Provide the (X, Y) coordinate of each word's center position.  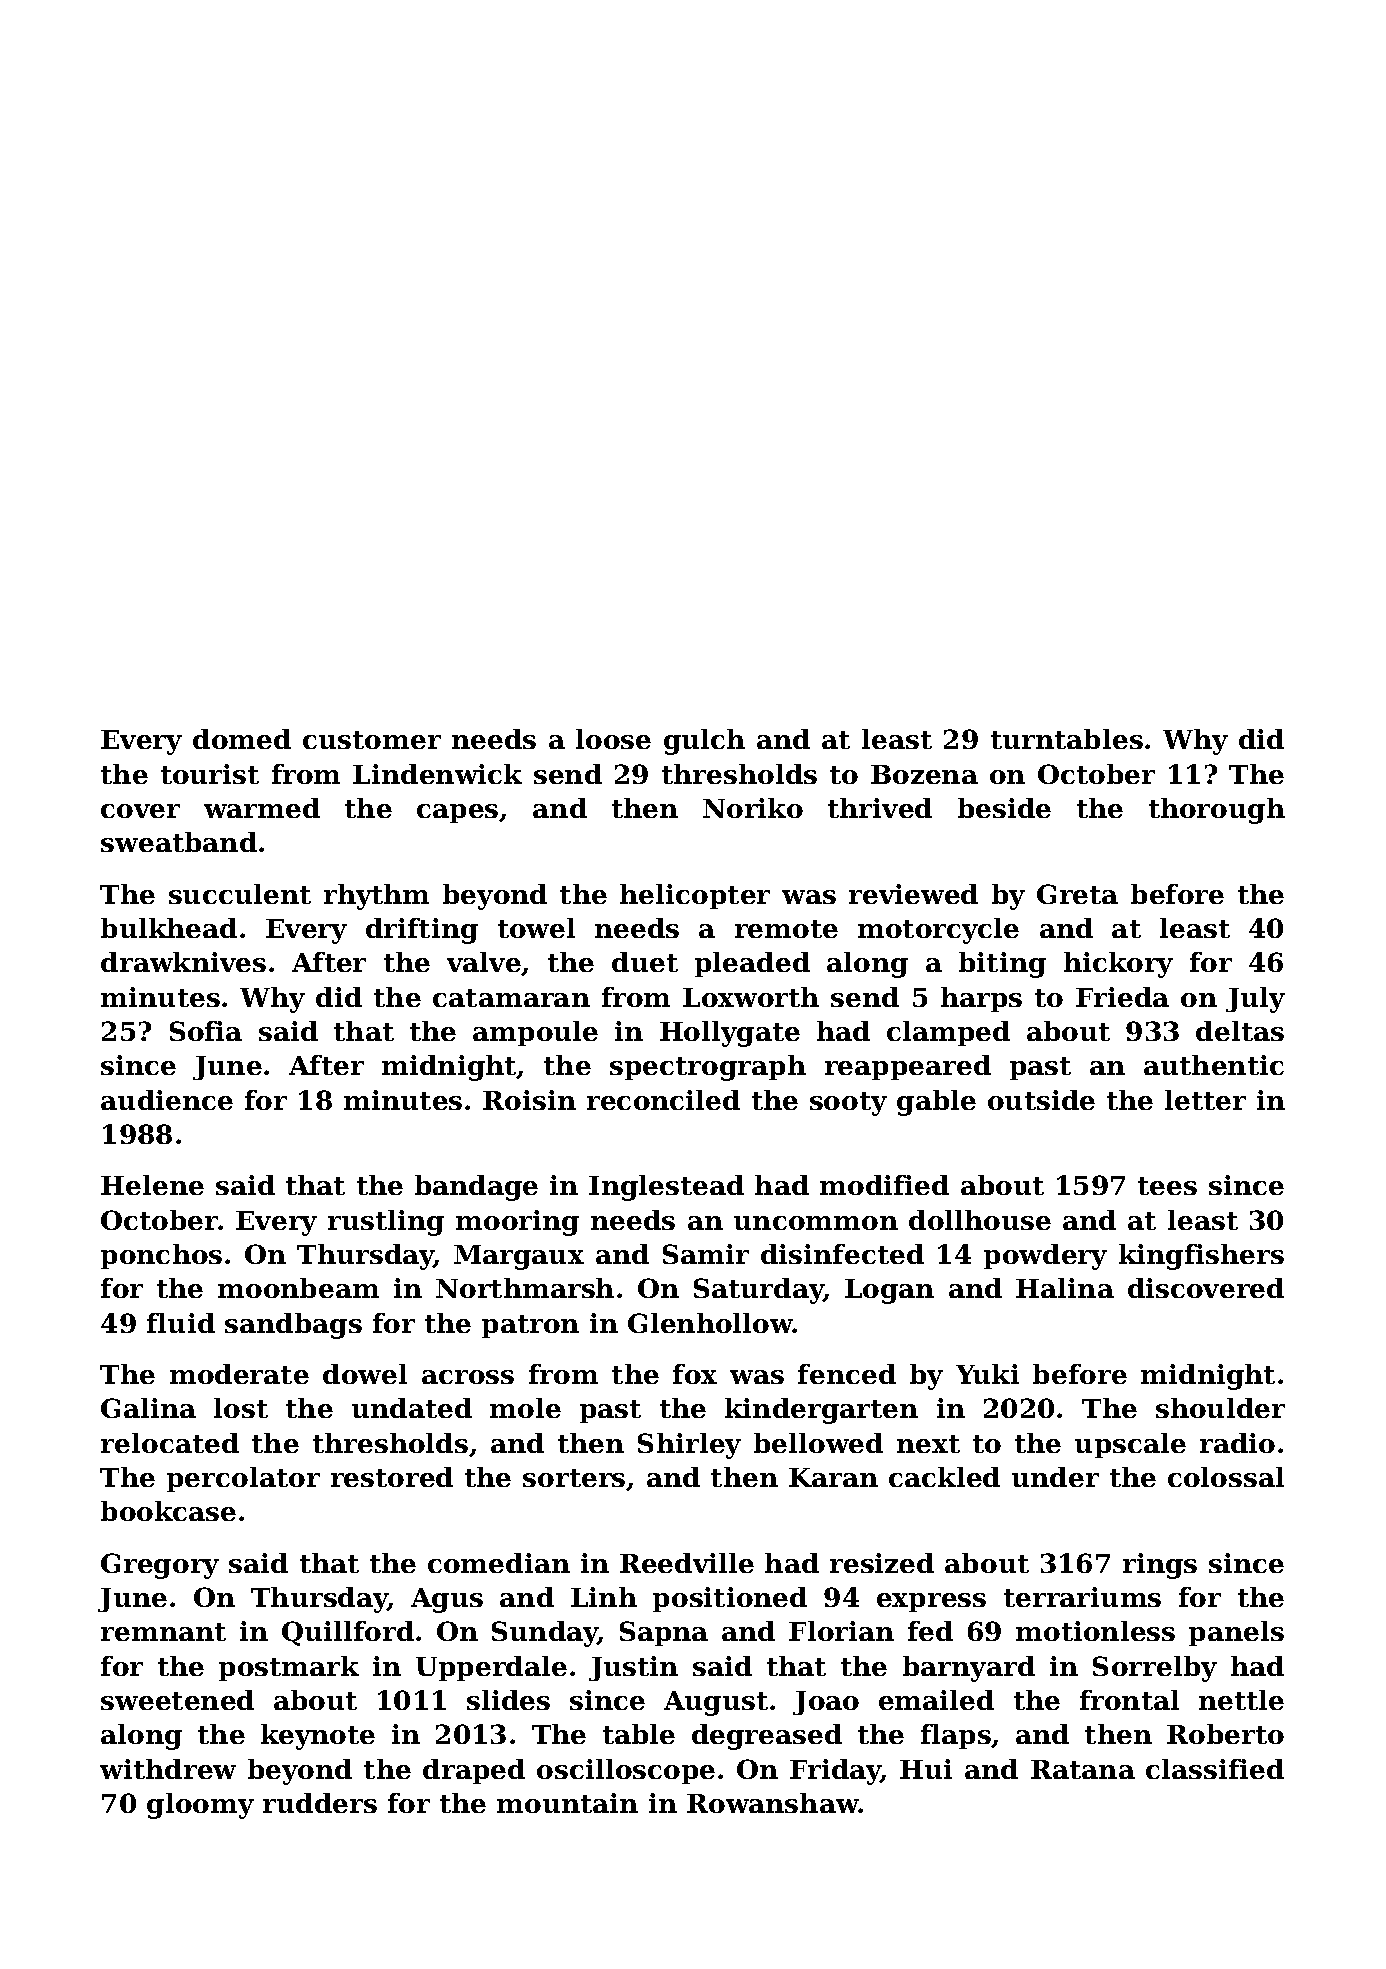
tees (1167, 1186)
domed (242, 739)
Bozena (924, 774)
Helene (152, 1185)
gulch (704, 742)
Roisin (529, 1100)
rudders (320, 1803)
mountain (567, 1803)
